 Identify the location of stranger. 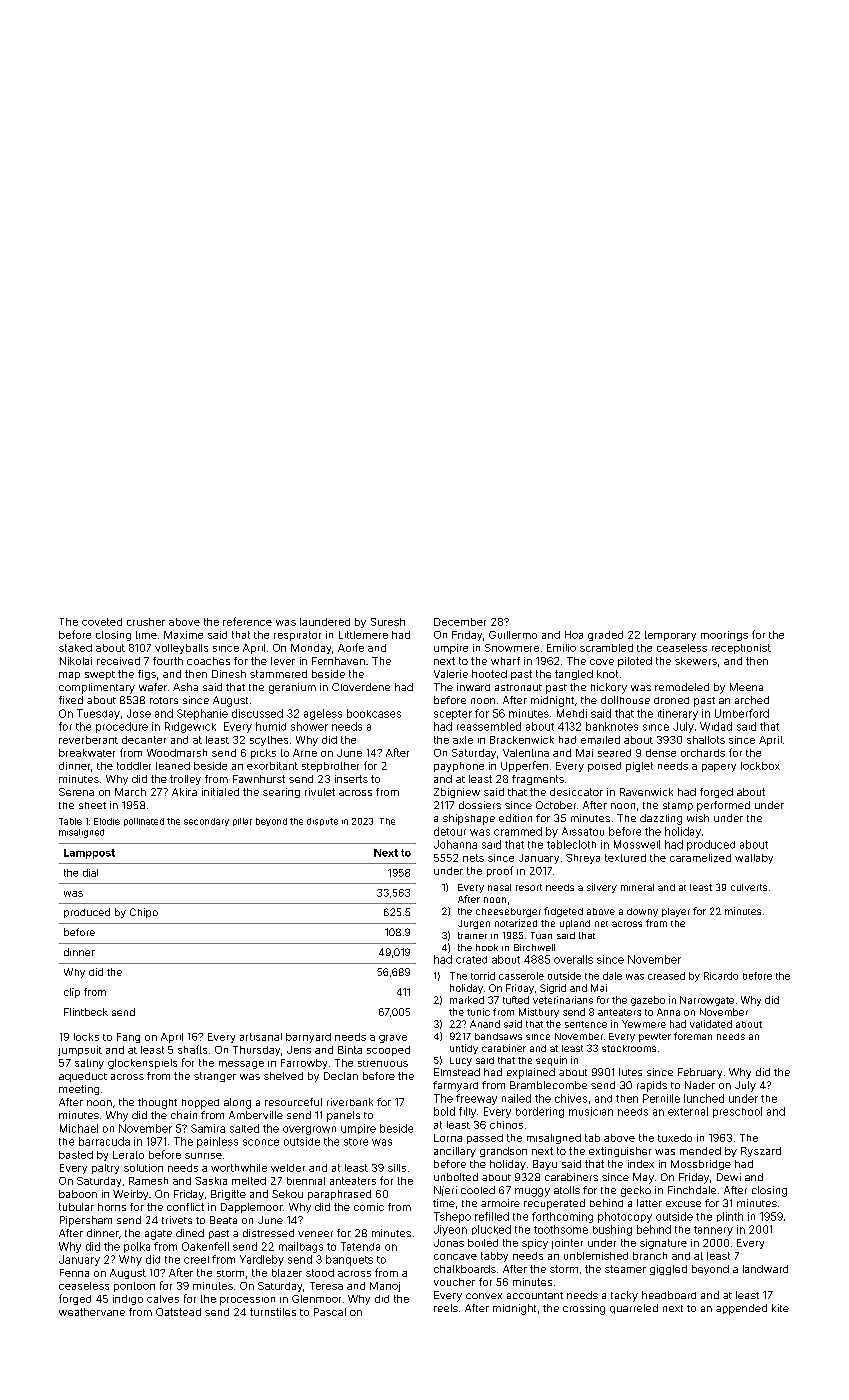
(215, 1077).
